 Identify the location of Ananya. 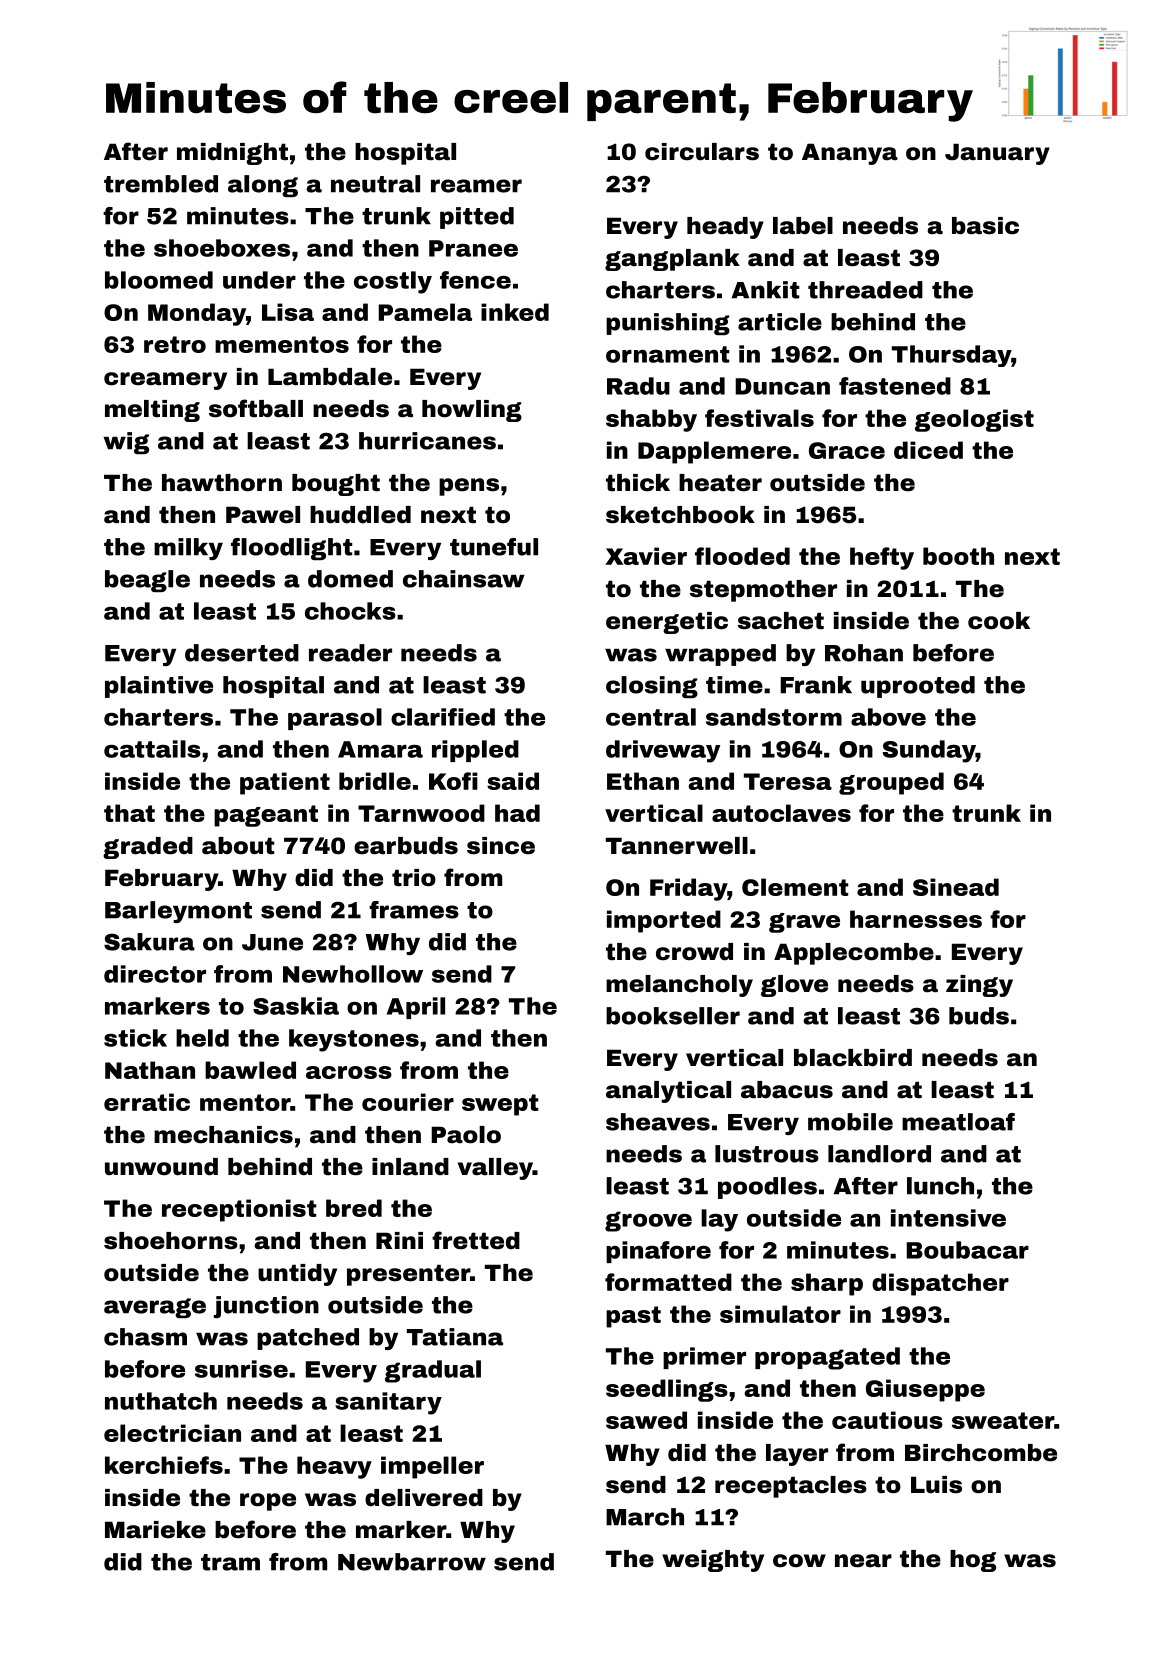
(850, 154).
